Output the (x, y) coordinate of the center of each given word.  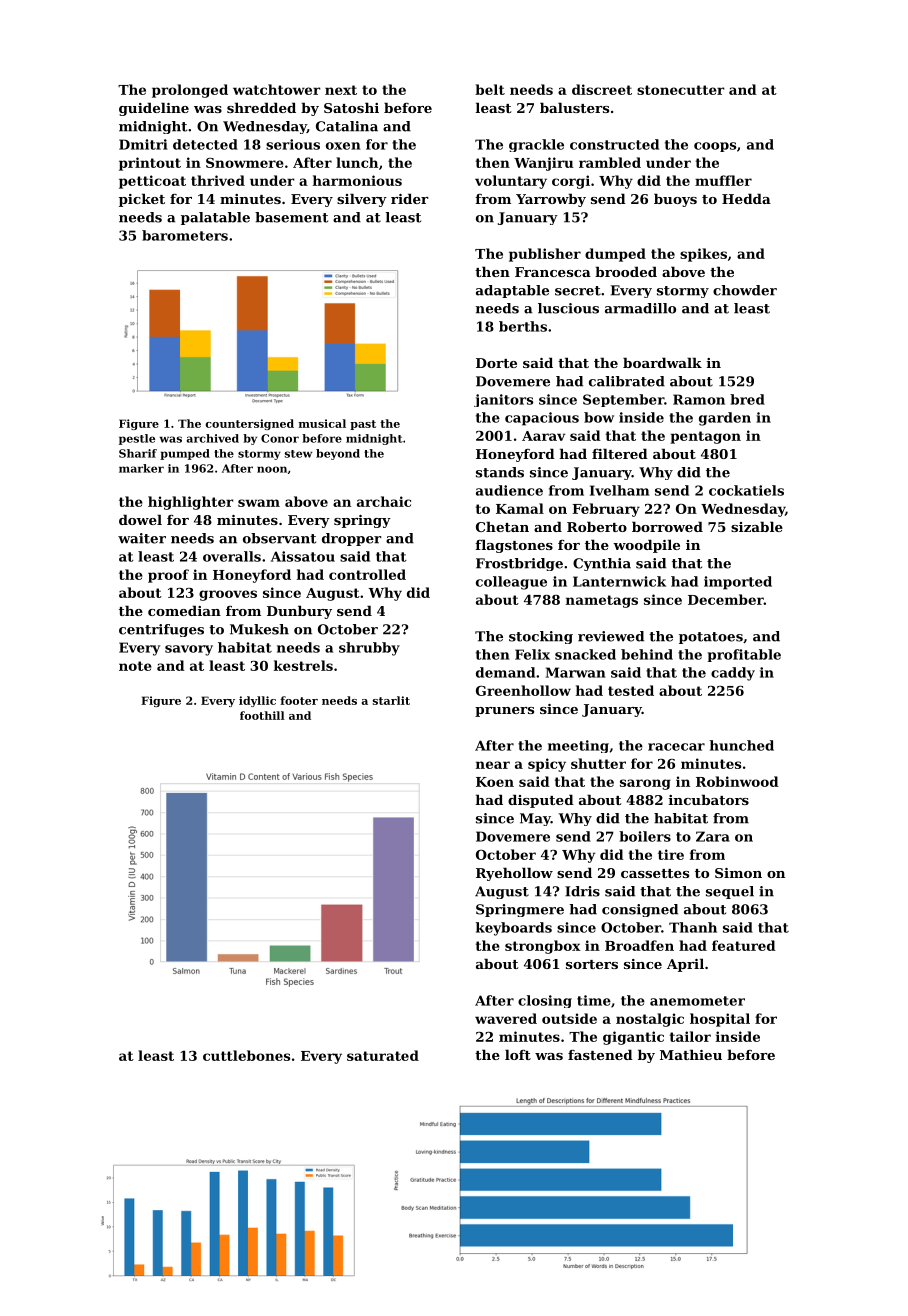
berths (523, 326)
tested (631, 690)
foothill (262, 715)
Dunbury (299, 612)
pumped (185, 454)
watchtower (277, 89)
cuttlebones (246, 1055)
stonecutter (681, 90)
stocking (541, 637)
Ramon (699, 399)
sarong (645, 784)
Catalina (347, 126)
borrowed (667, 526)
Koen (495, 782)
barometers (185, 235)
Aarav (543, 436)
